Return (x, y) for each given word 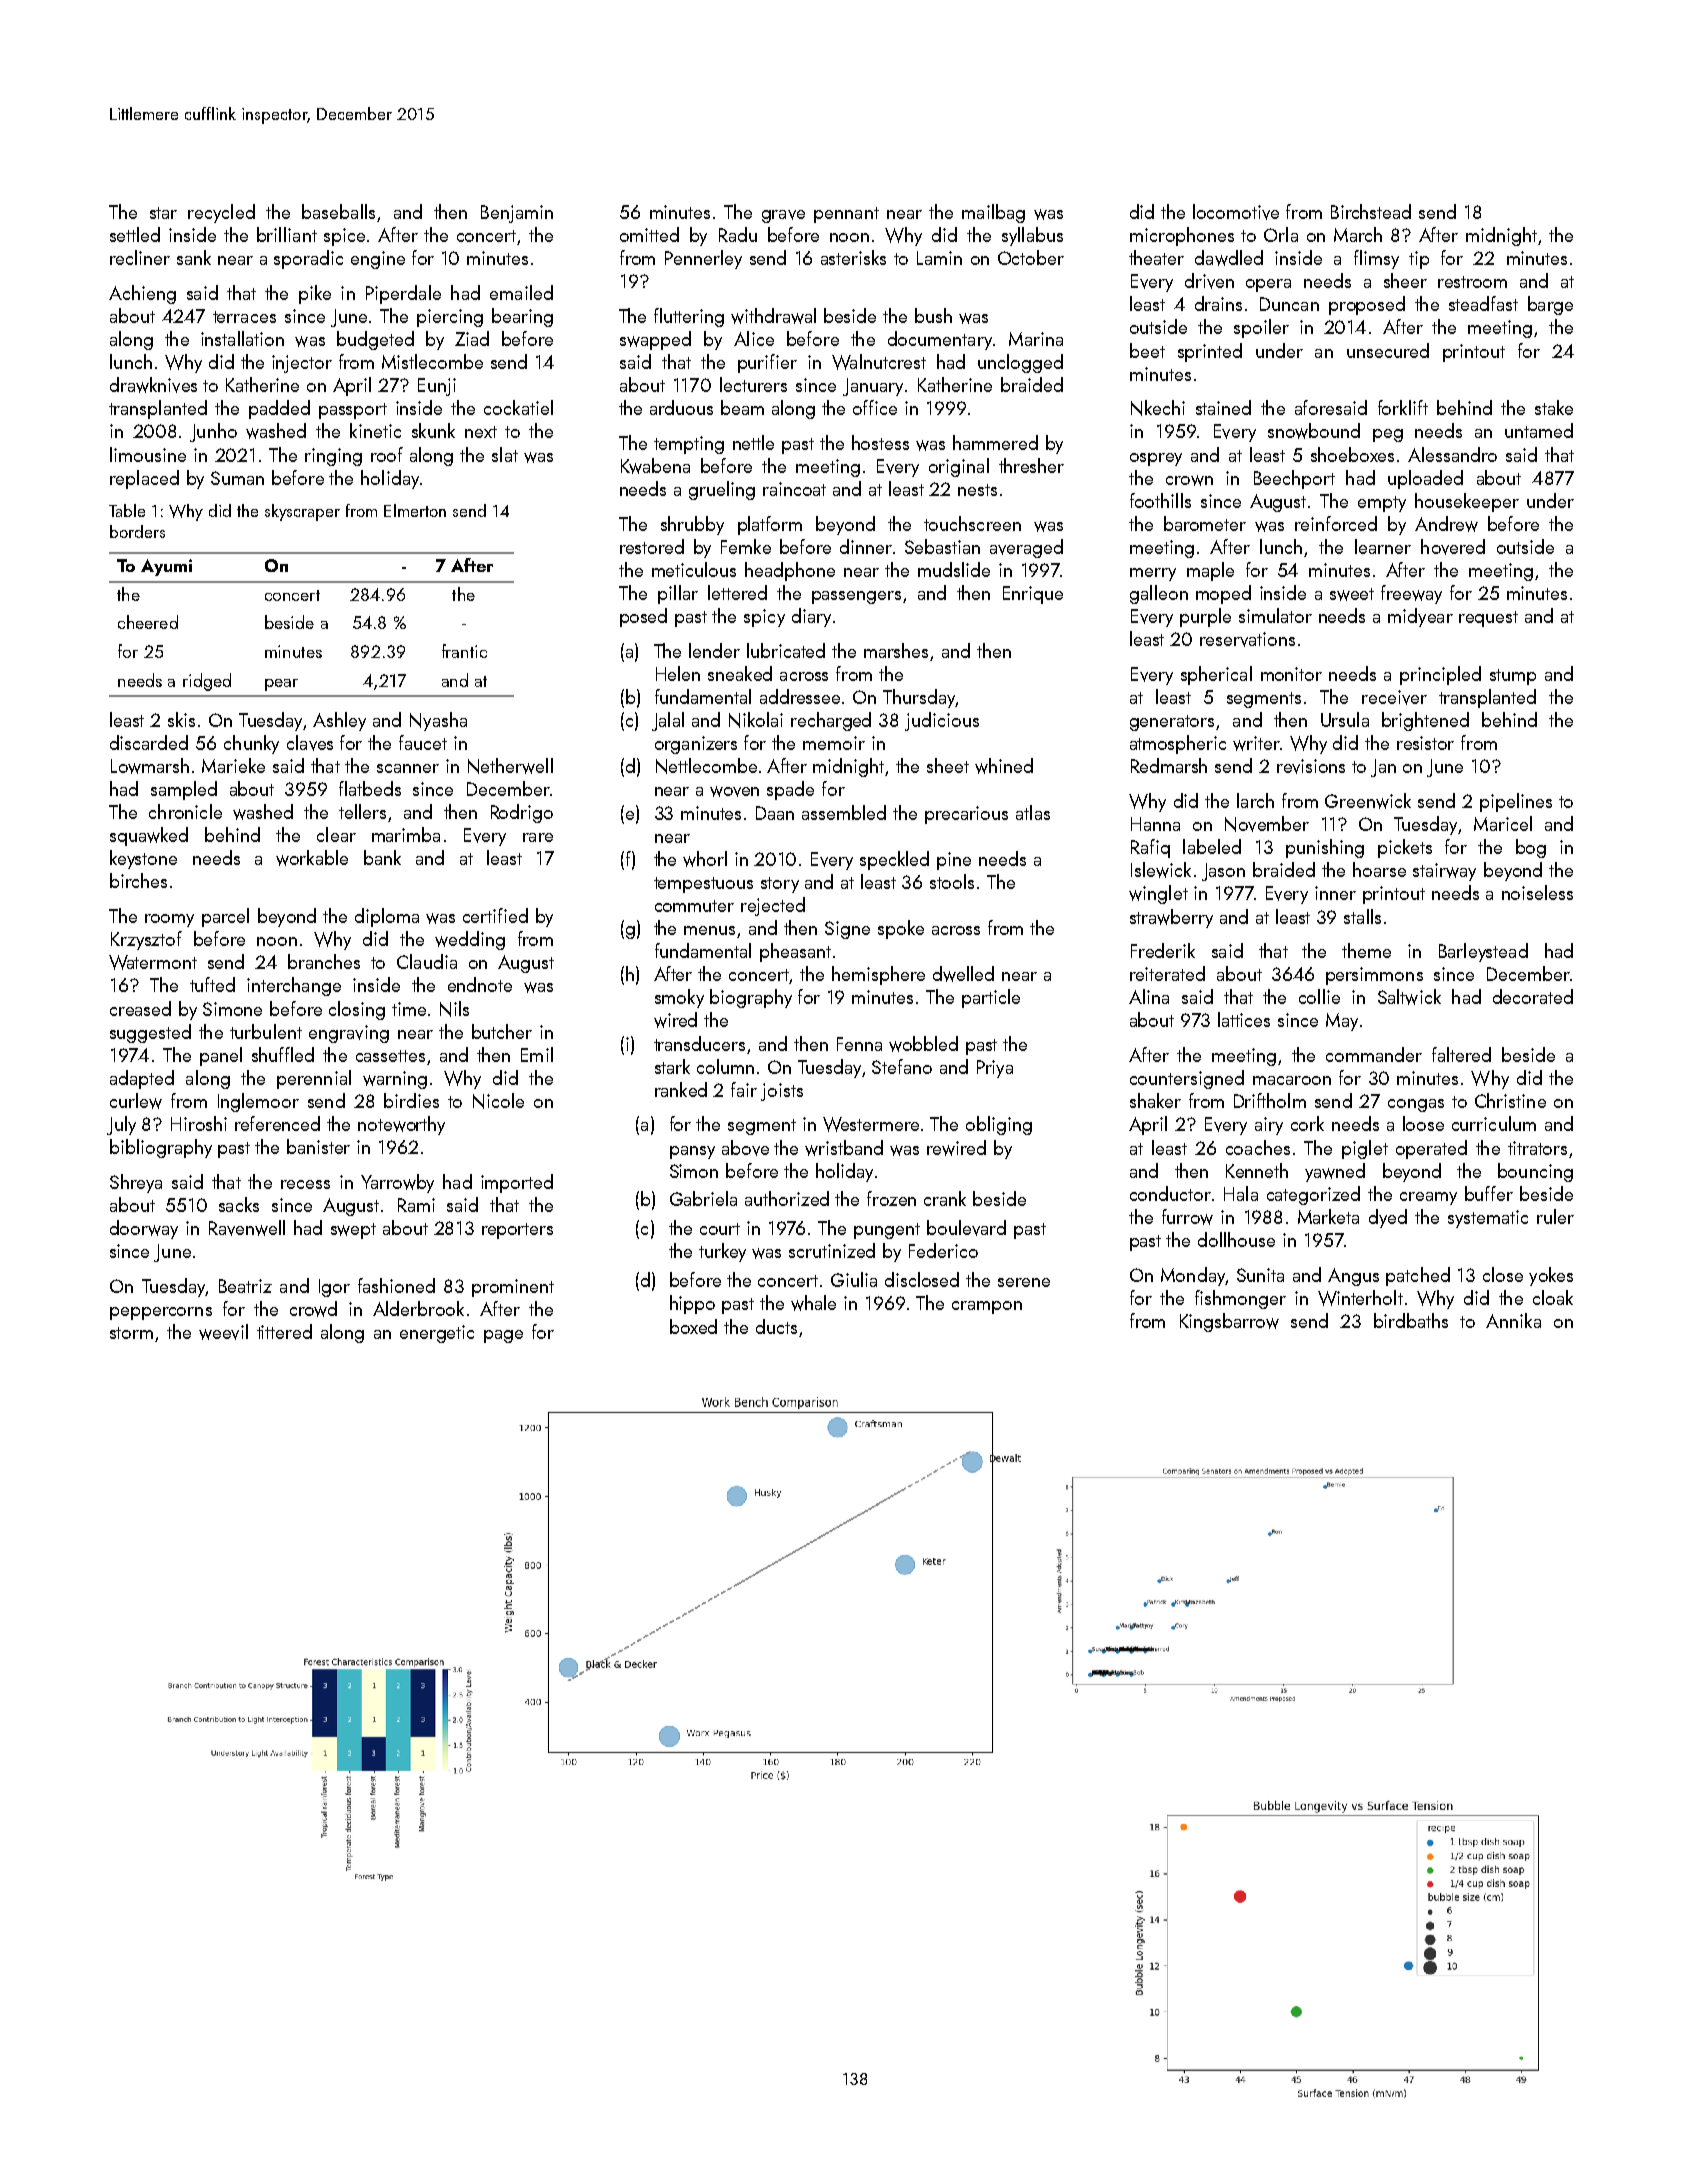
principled (1440, 675)
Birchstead (1371, 211)
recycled (221, 213)
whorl (705, 859)
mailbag (993, 213)
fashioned (396, 1285)
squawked (149, 836)
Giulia (854, 1279)
